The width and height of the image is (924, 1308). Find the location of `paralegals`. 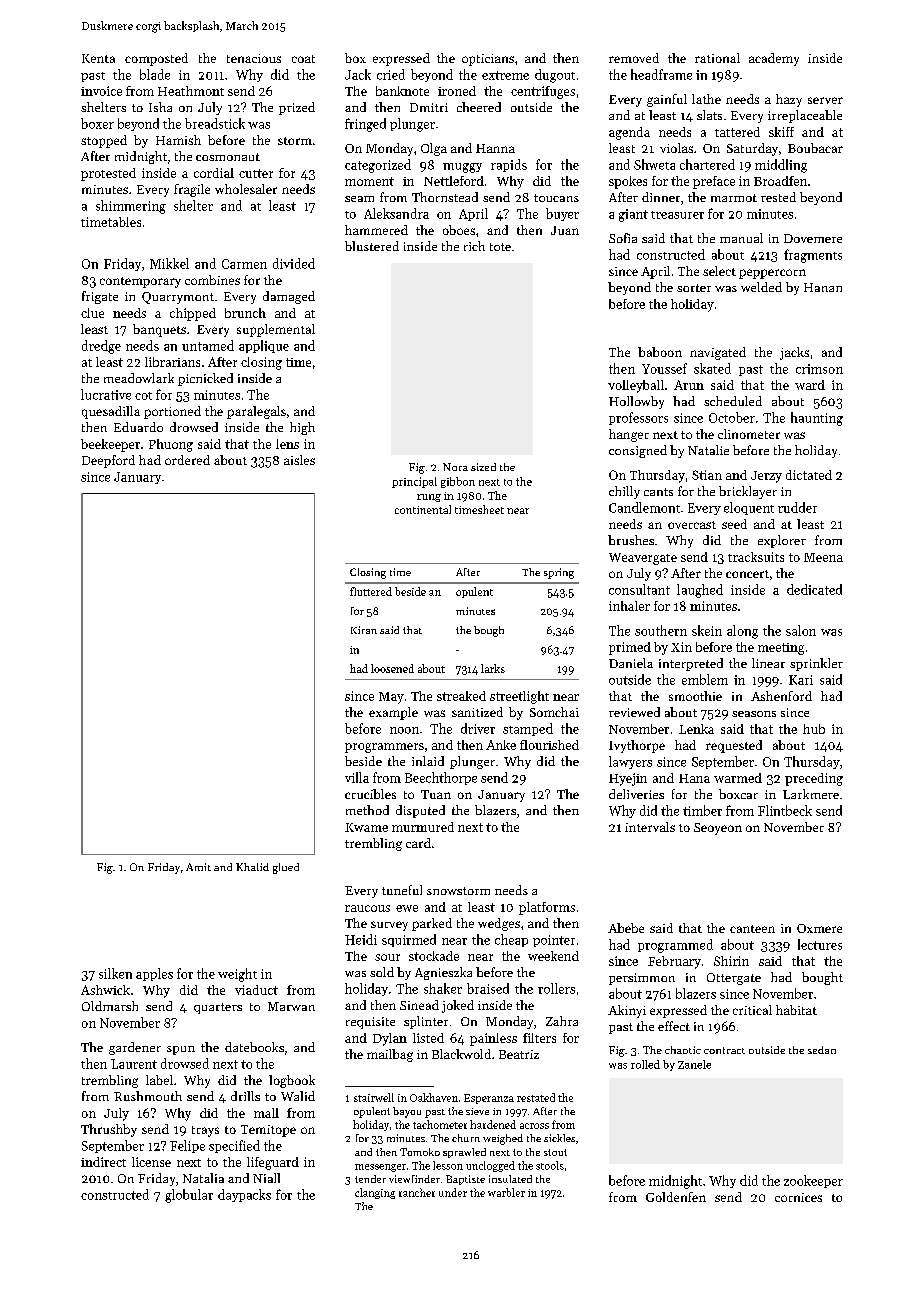

paralegals is located at coordinates (256, 412).
